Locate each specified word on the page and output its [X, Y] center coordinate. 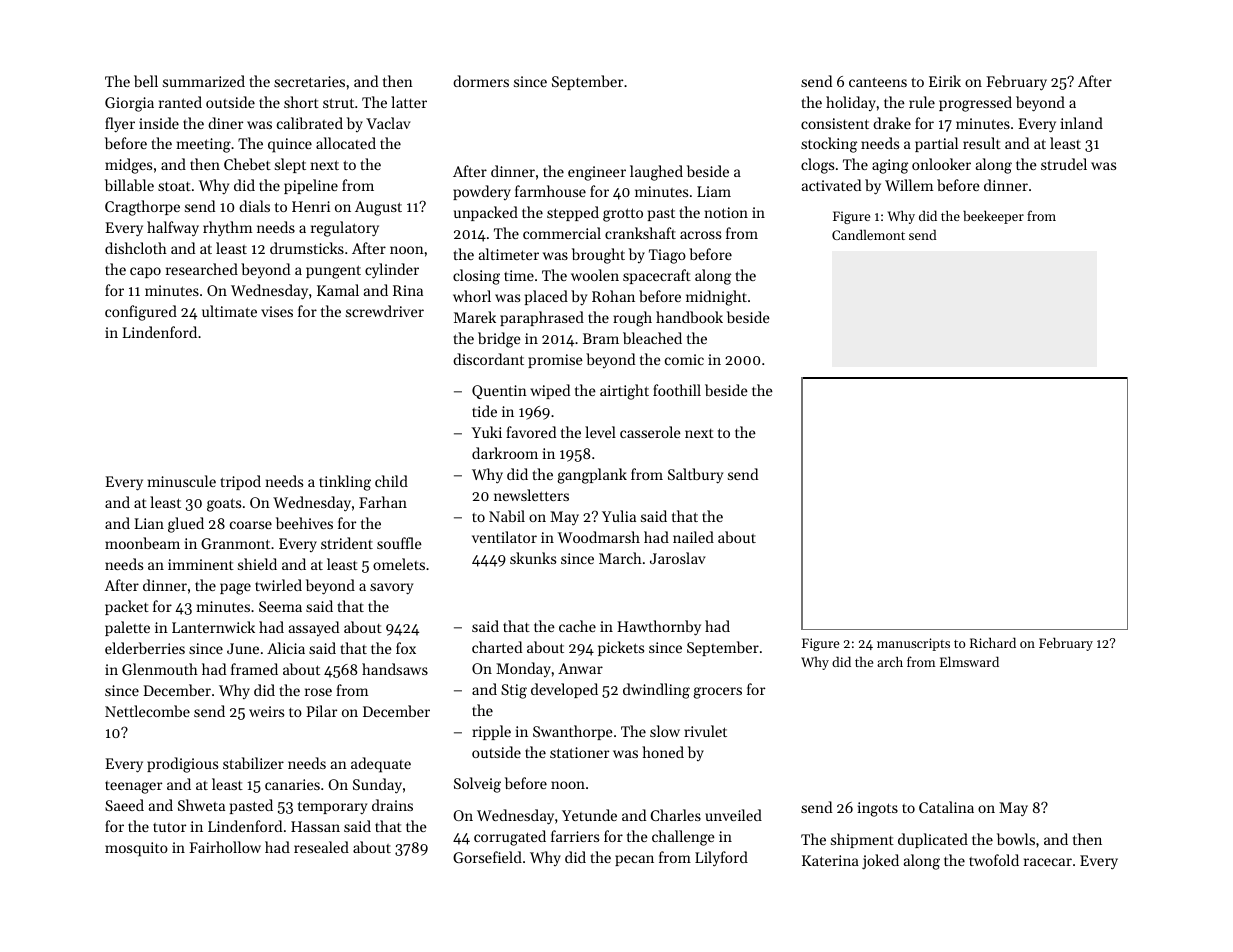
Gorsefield [487, 857]
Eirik [945, 81]
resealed [321, 847]
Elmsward [969, 661]
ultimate [229, 311]
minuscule [182, 481]
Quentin [499, 392]
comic [684, 359]
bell [146, 81]
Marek [475, 317]
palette [127, 628]
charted [497, 647]
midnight [716, 298]
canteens [878, 82]
